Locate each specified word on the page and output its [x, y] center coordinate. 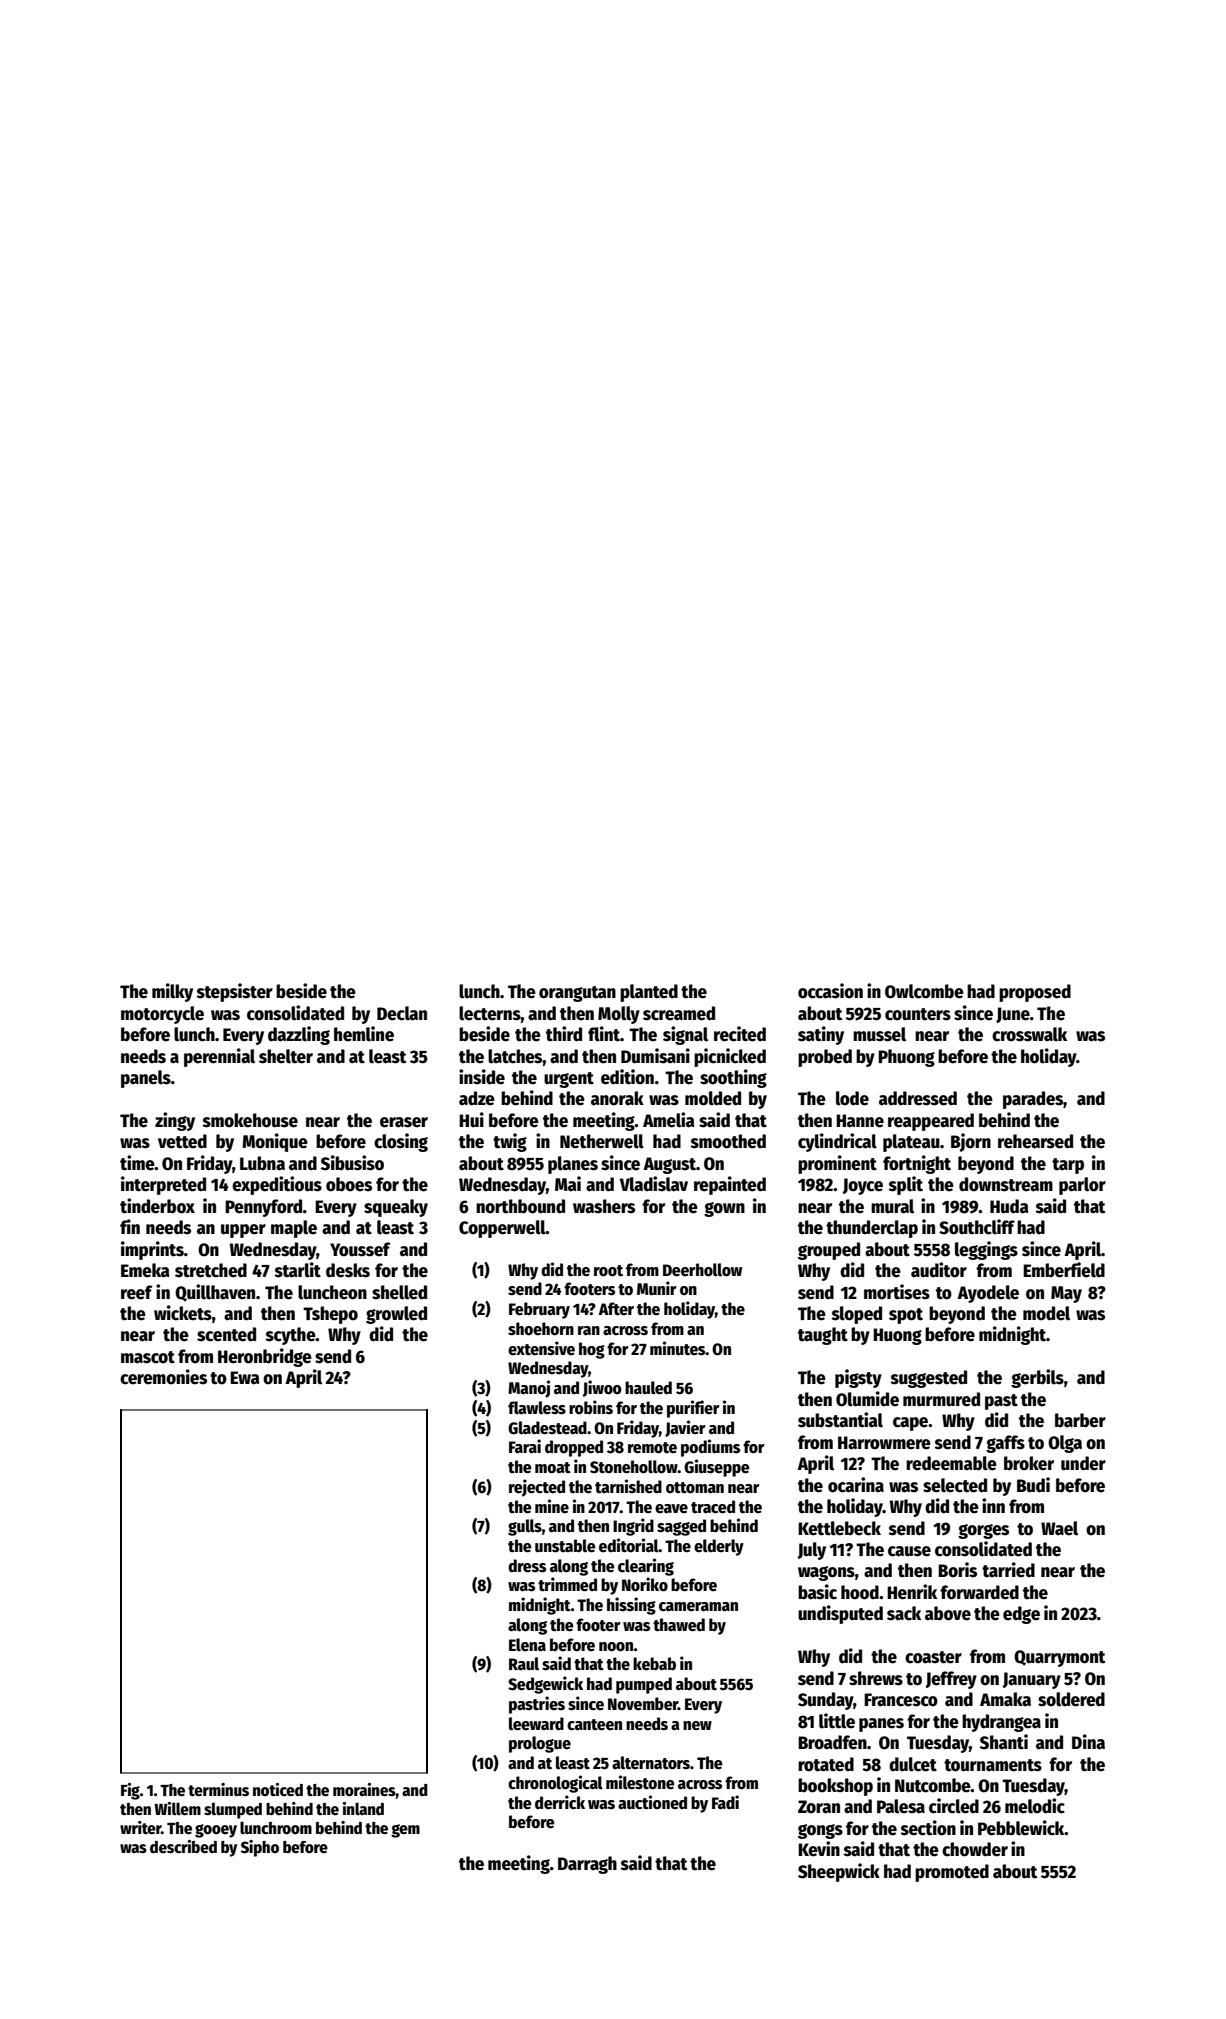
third [564, 1034]
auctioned [652, 1802]
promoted [952, 1873]
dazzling [299, 1035]
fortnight [917, 1164]
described [183, 1846]
